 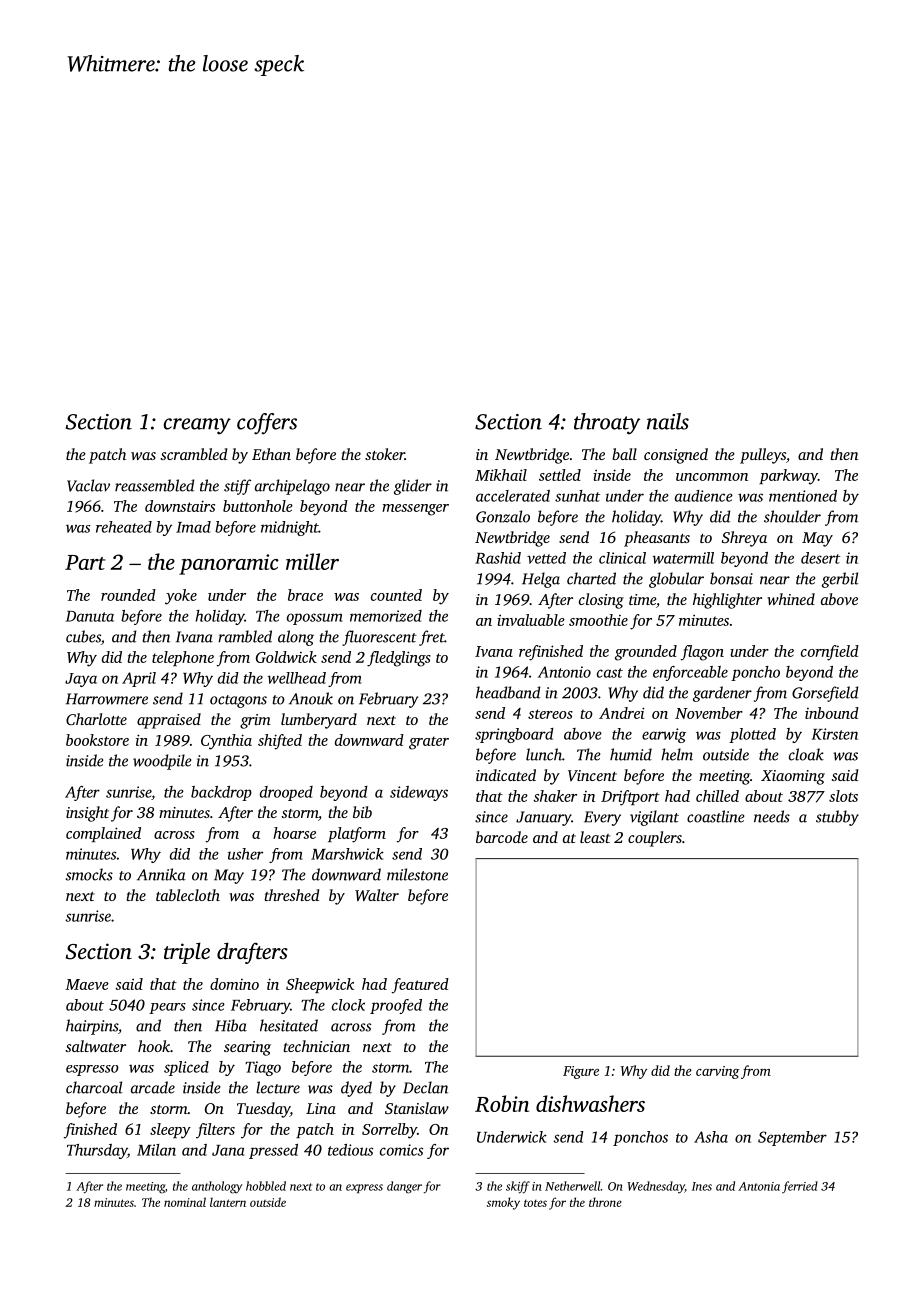 What do you see at coordinates (385, 454) in the screenshot?
I see `stoker` at bounding box center [385, 454].
